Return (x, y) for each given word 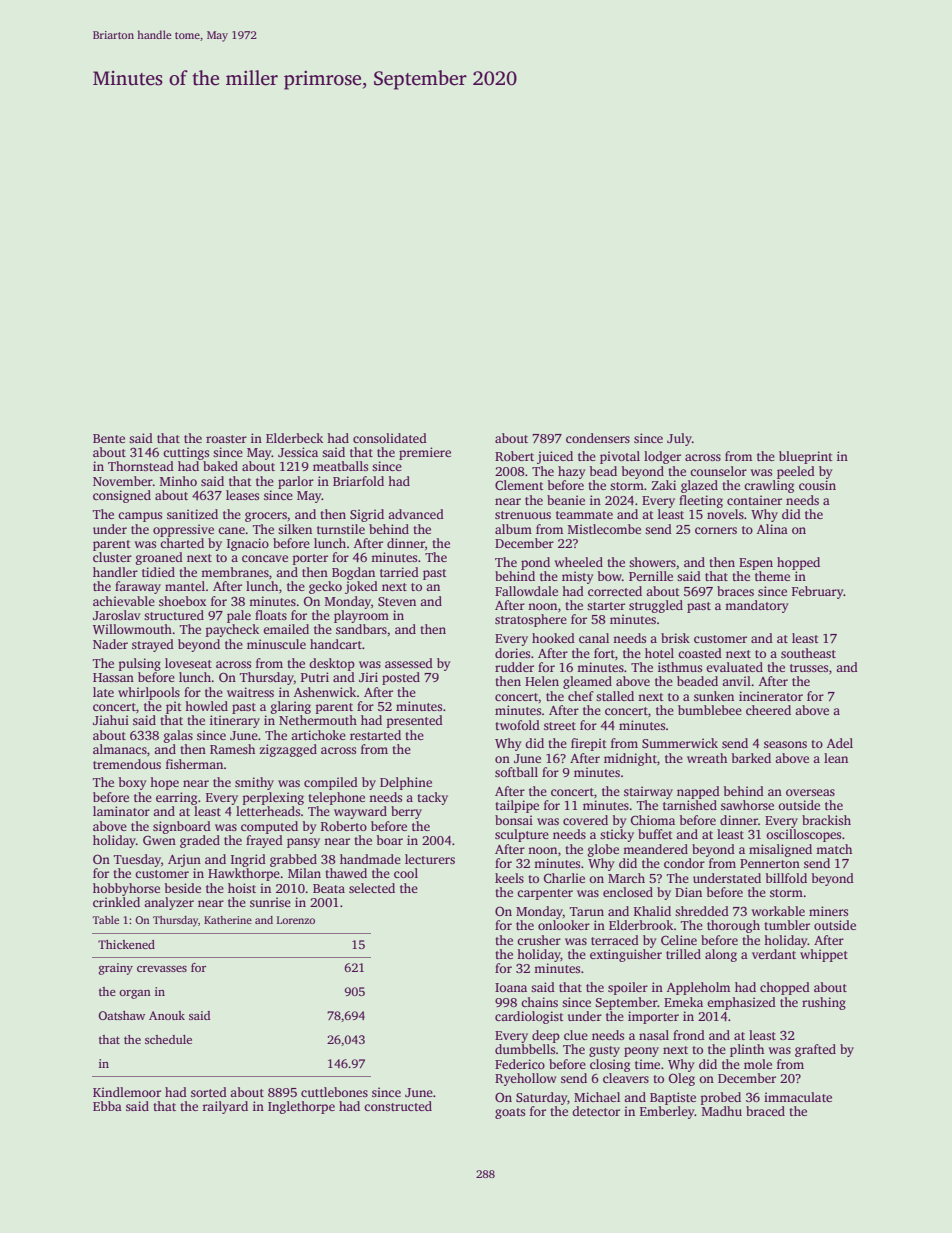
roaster (226, 439)
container (754, 500)
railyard (225, 1107)
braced (765, 1111)
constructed (398, 1106)
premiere (425, 453)
